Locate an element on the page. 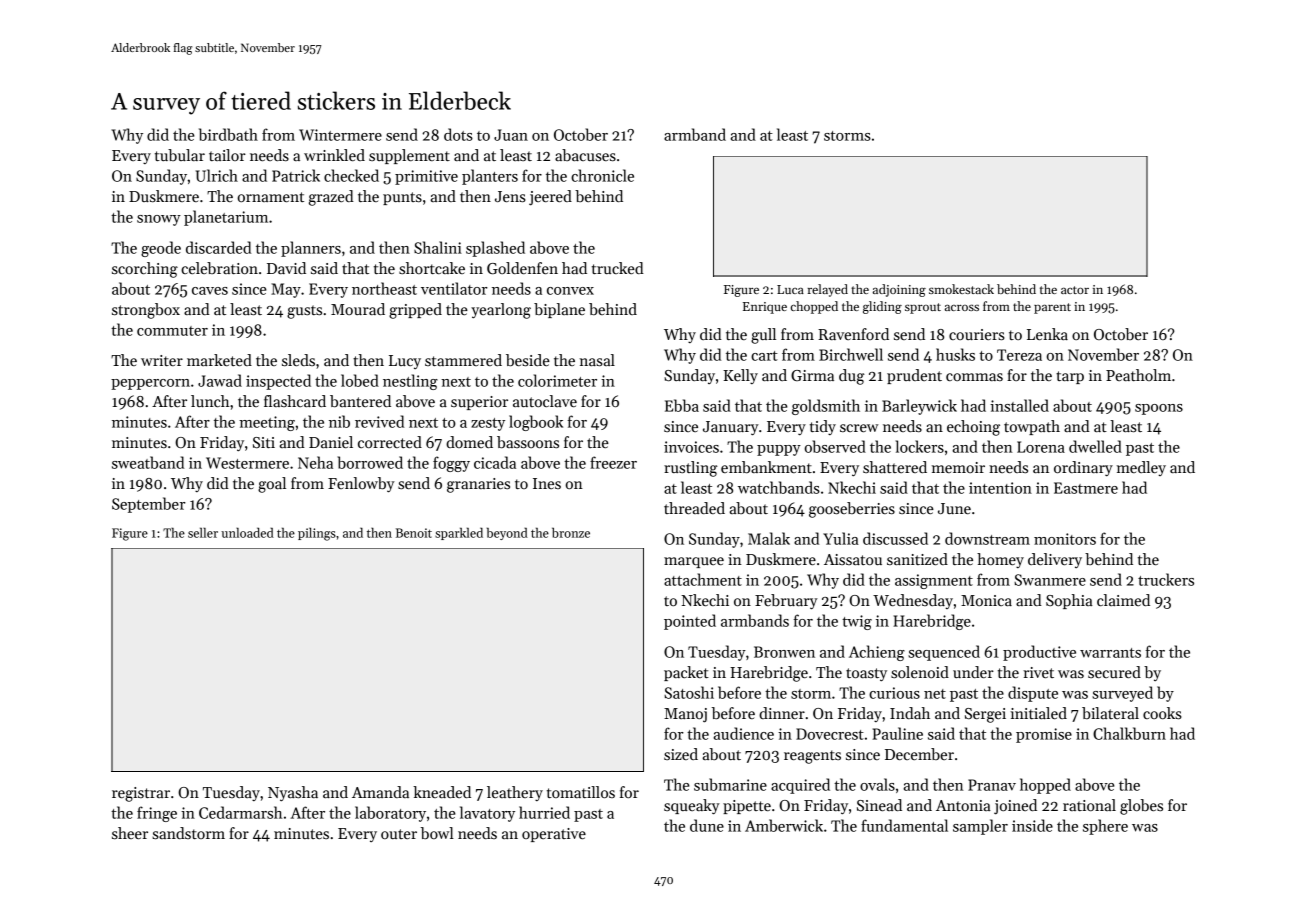  chronicle is located at coordinates (602, 175).
